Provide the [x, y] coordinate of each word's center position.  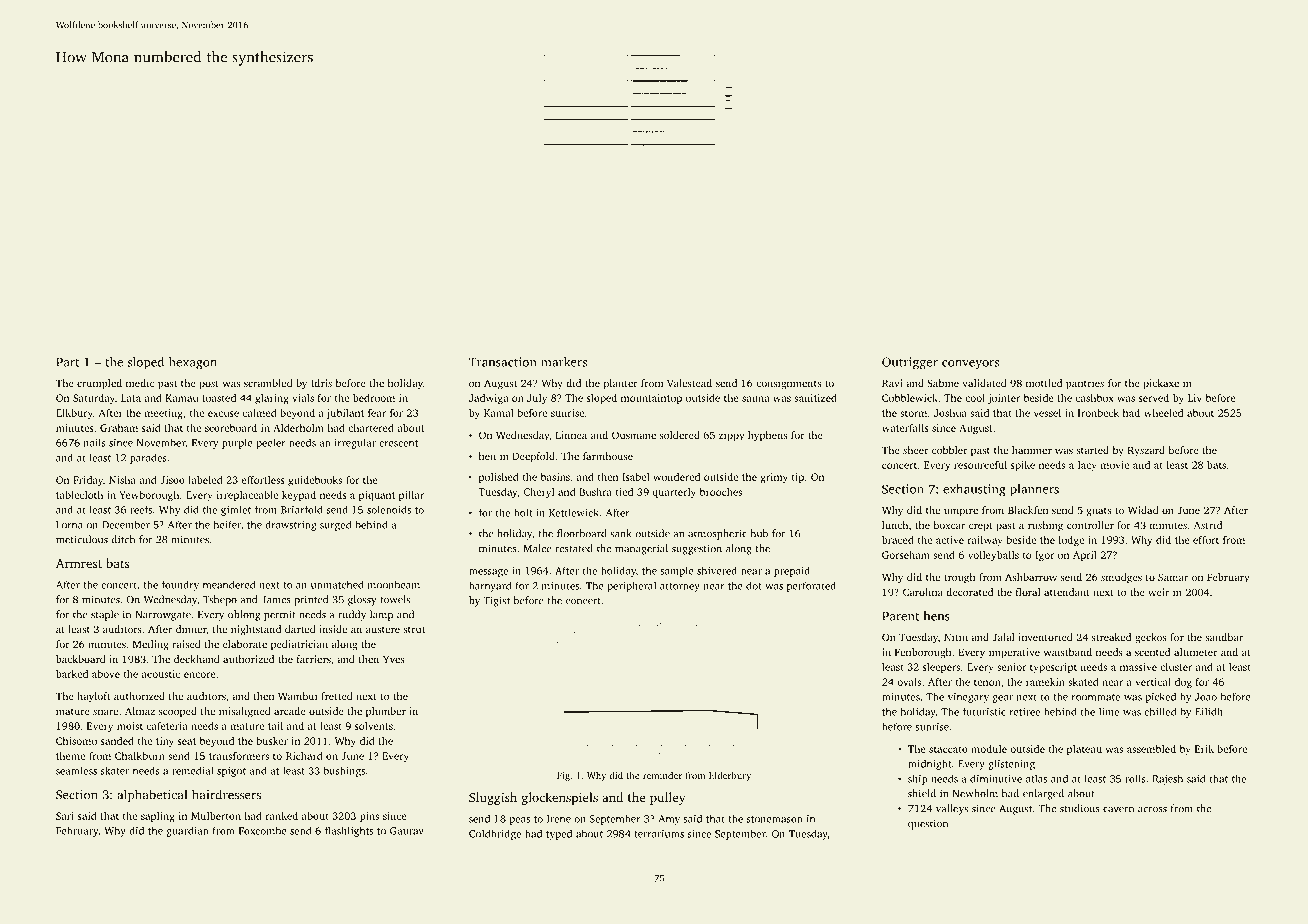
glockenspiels [560, 798]
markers [564, 362]
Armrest [79, 563]
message [488, 573]
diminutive [996, 778]
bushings [344, 771]
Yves [394, 659]
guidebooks [315, 481]
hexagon [193, 363]
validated [985, 383]
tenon [987, 682]
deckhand [197, 659]
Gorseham [906, 555]
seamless [76, 770]
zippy [731, 436]
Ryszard [1146, 451]
